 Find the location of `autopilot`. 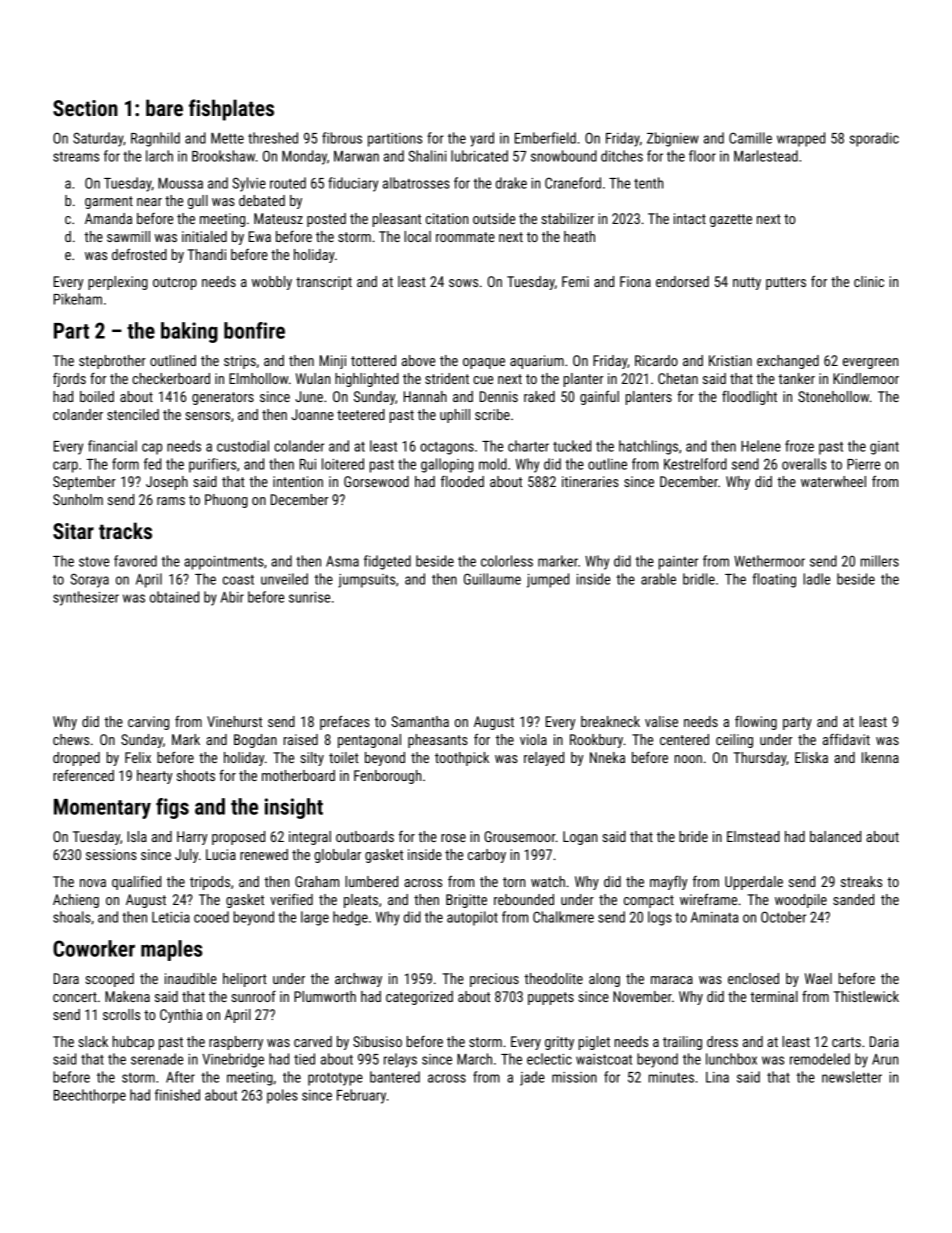

autopilot is located at coordinates (472, 918).
